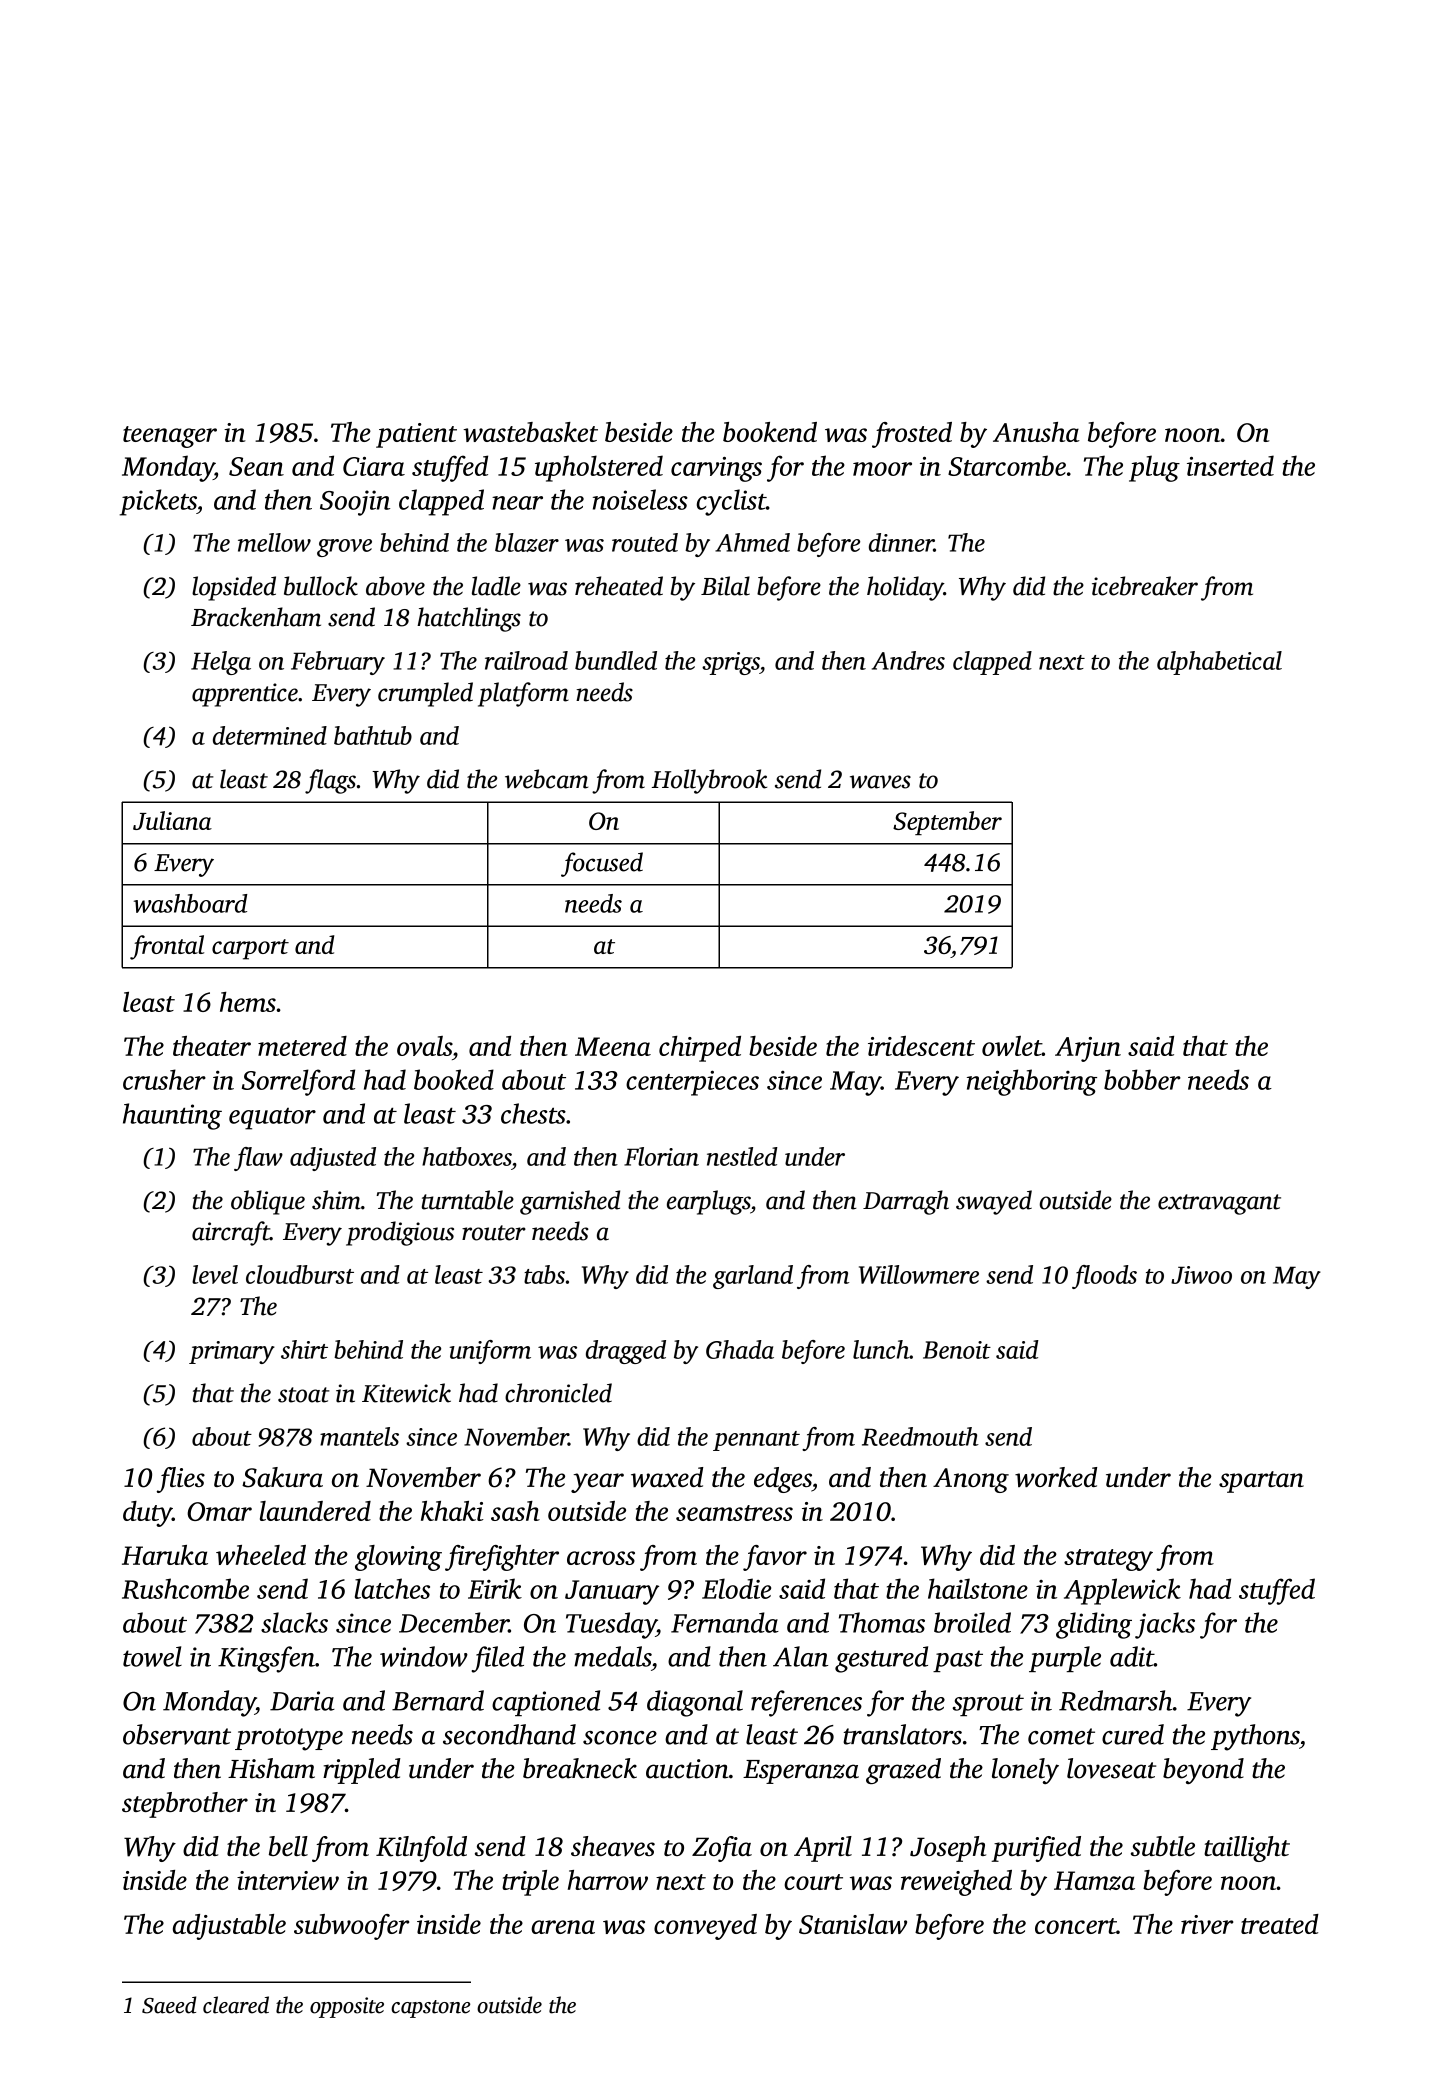  I want to click on wheeled, so click(261, 1555).
